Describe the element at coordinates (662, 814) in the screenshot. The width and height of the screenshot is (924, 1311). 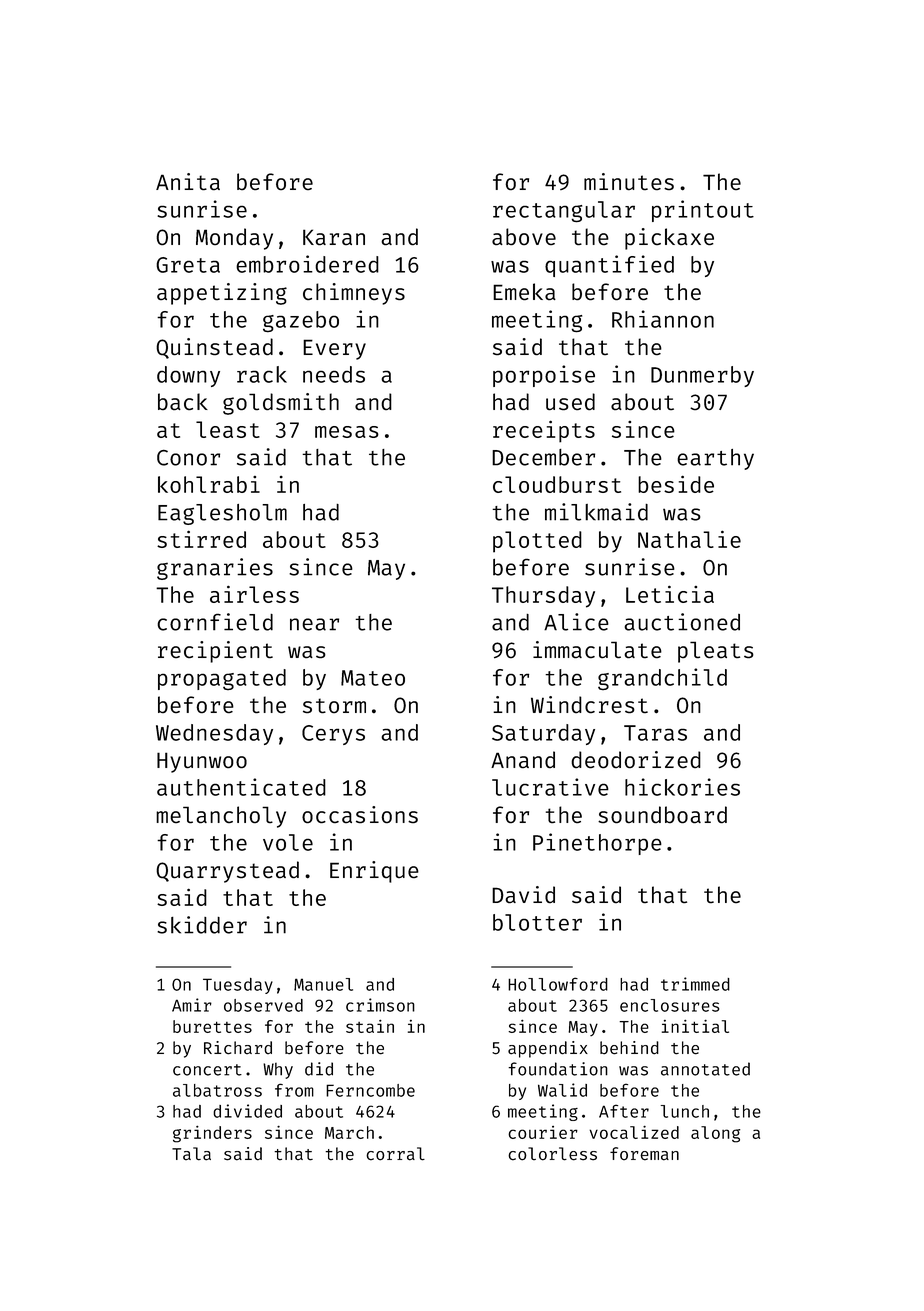
I see `soundboard` at that location.
